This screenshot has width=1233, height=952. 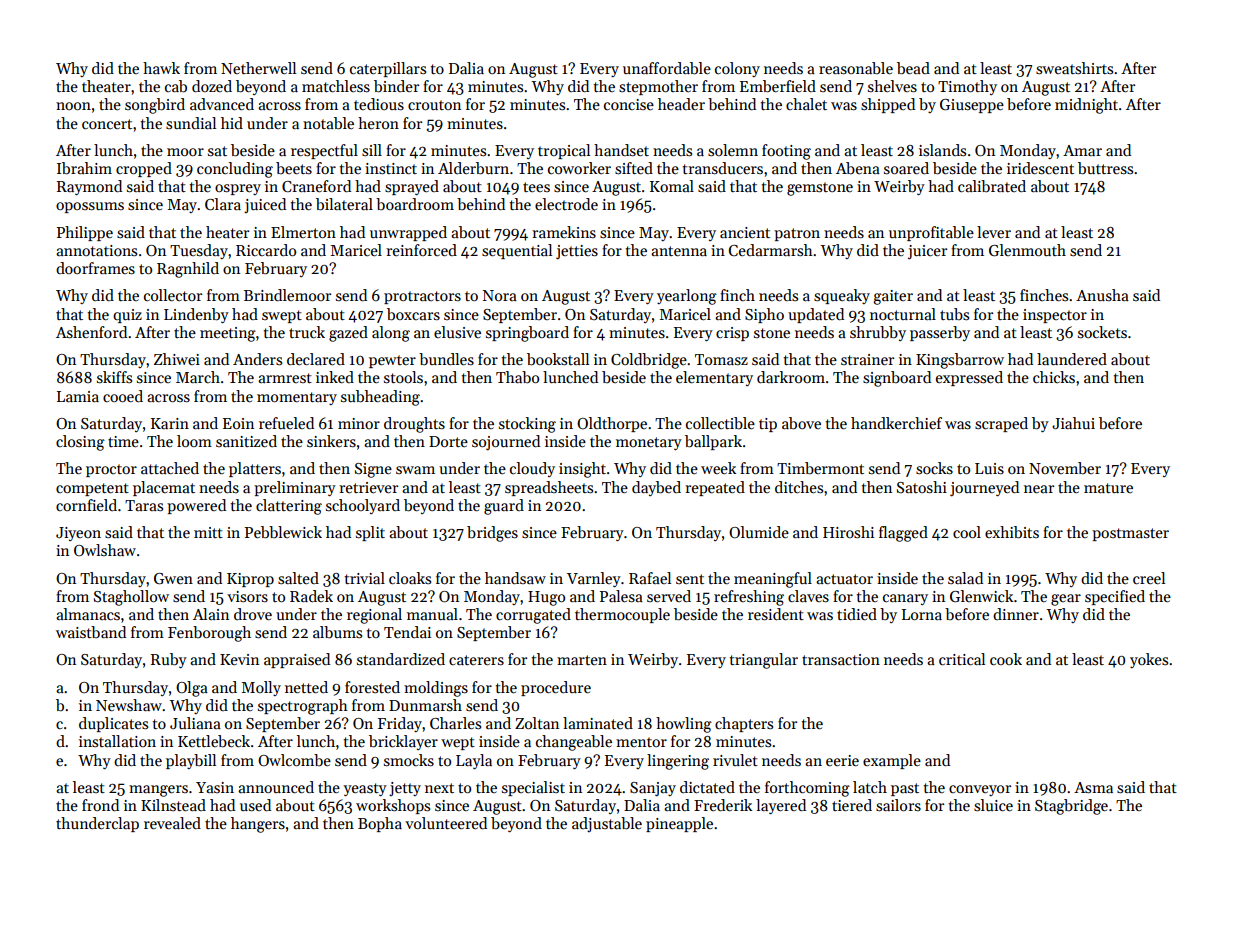 What do you see at coordinates (100, 805) in the screenshot?
I see `frond` at bounding box center [100, 805].
